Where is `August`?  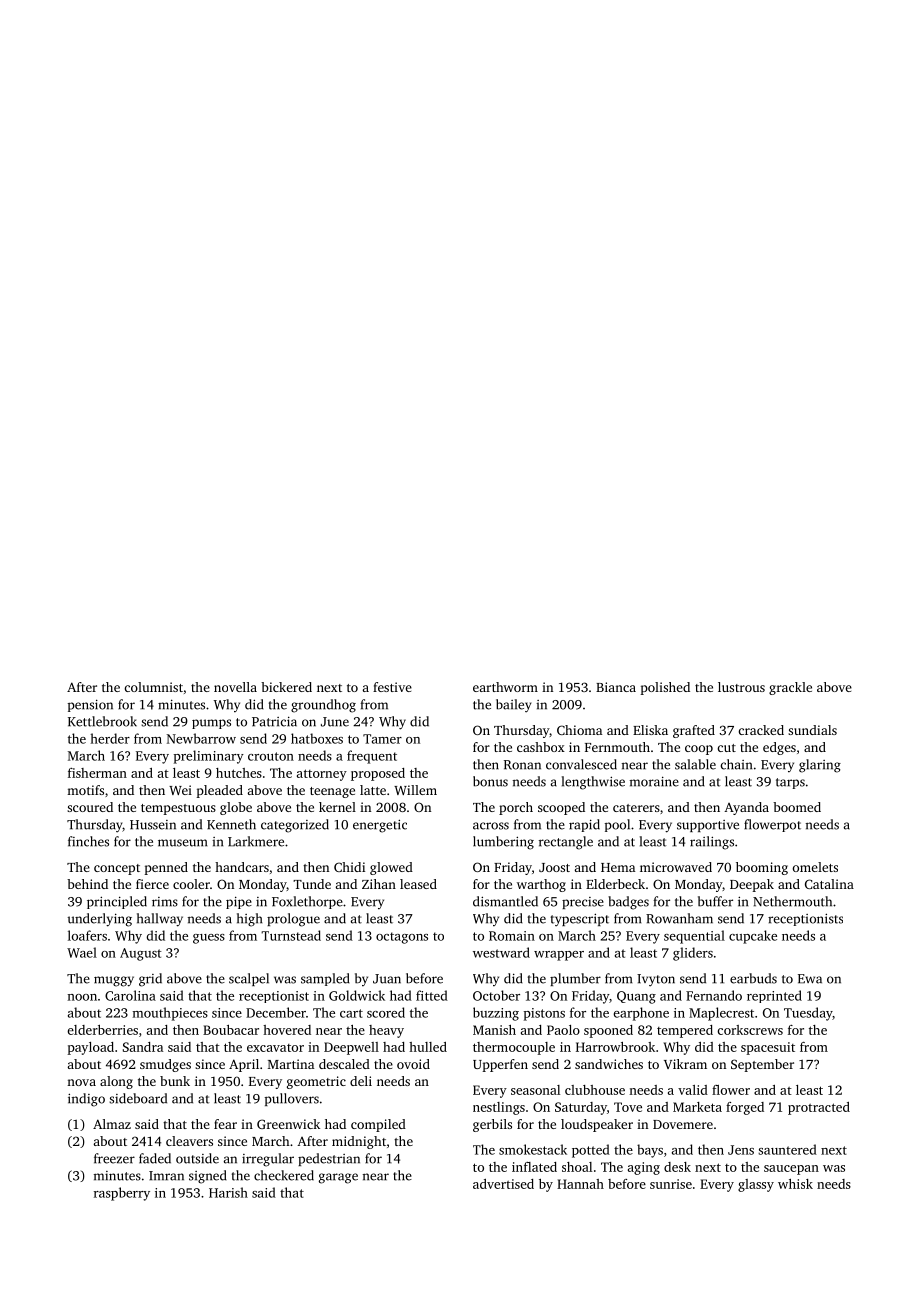
August is located at coordinates (141, 954).
